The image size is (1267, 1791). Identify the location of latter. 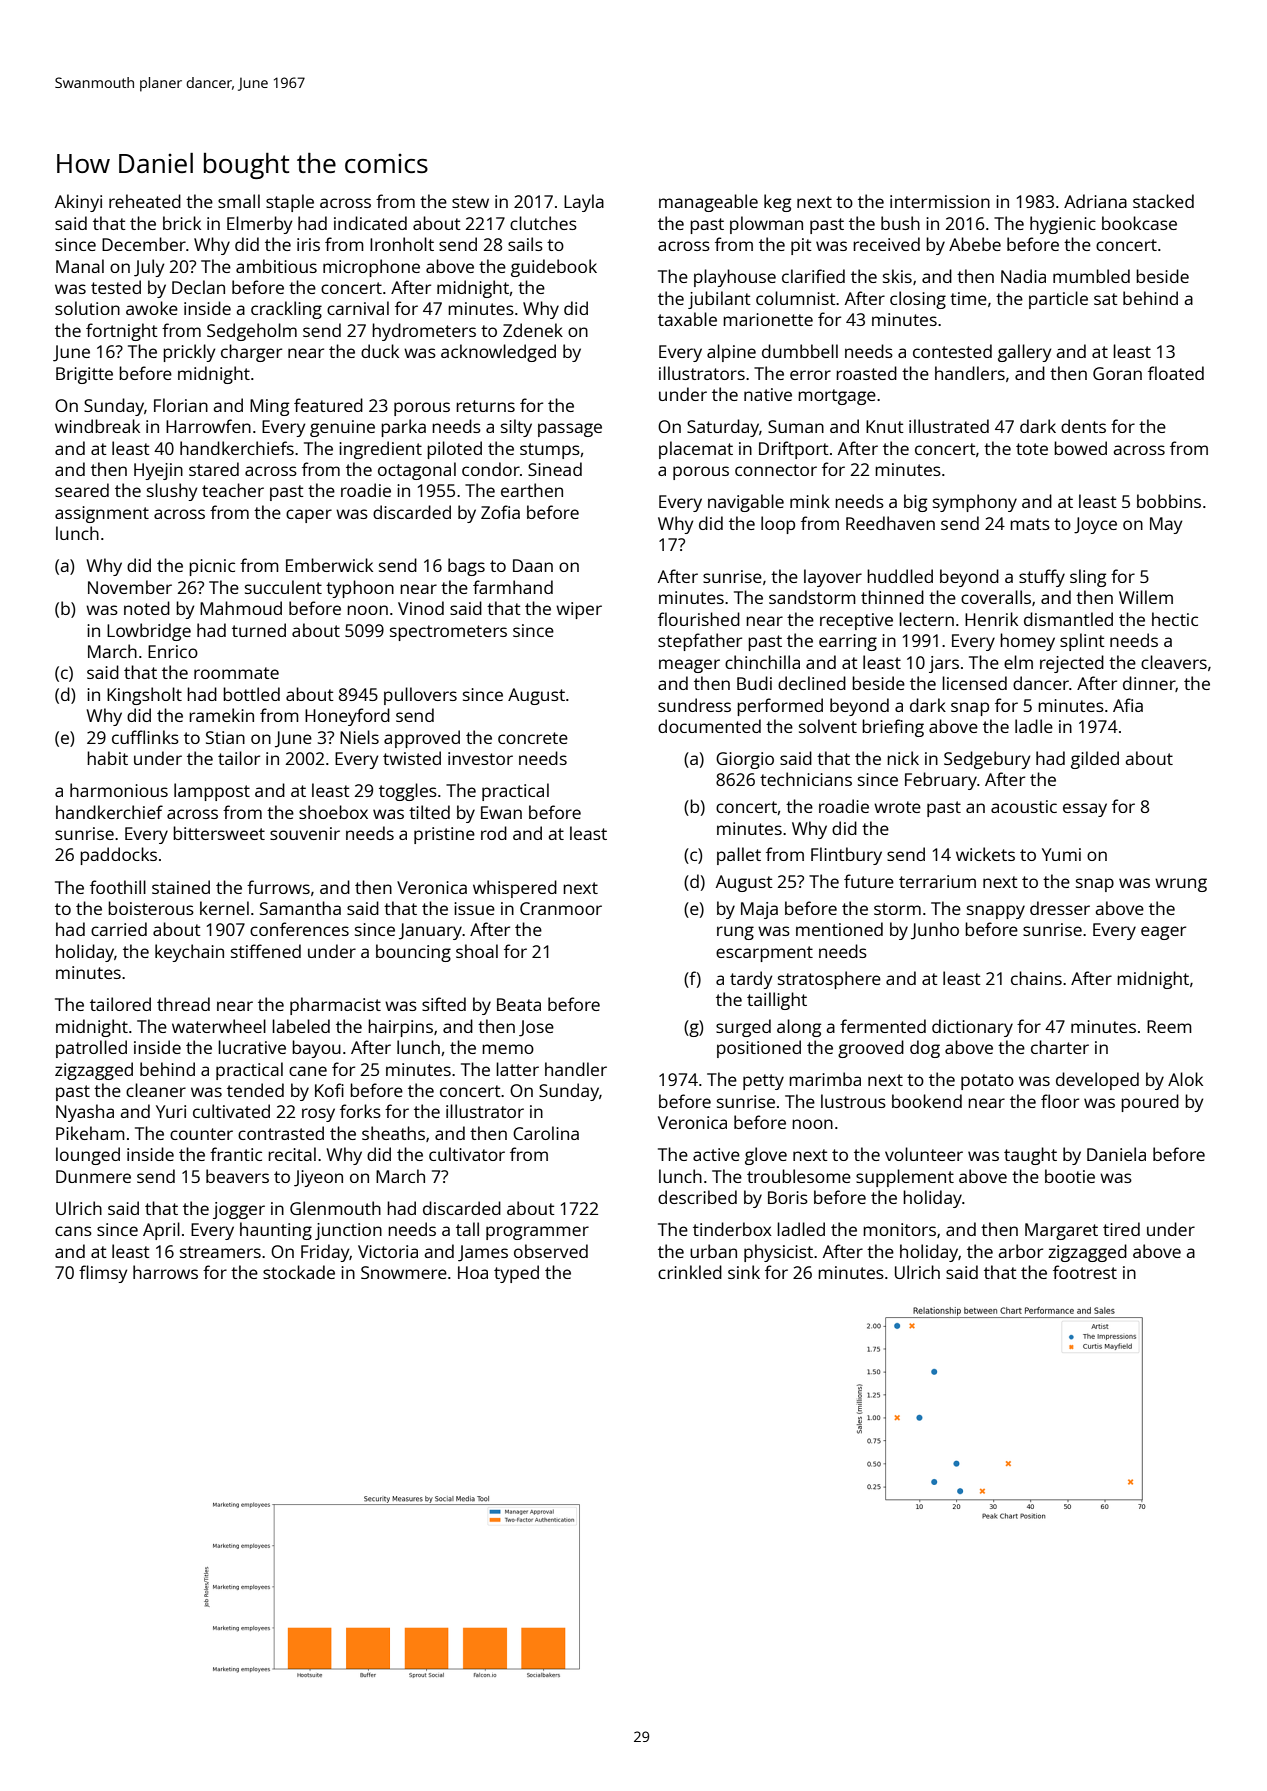
(517, 1069).
